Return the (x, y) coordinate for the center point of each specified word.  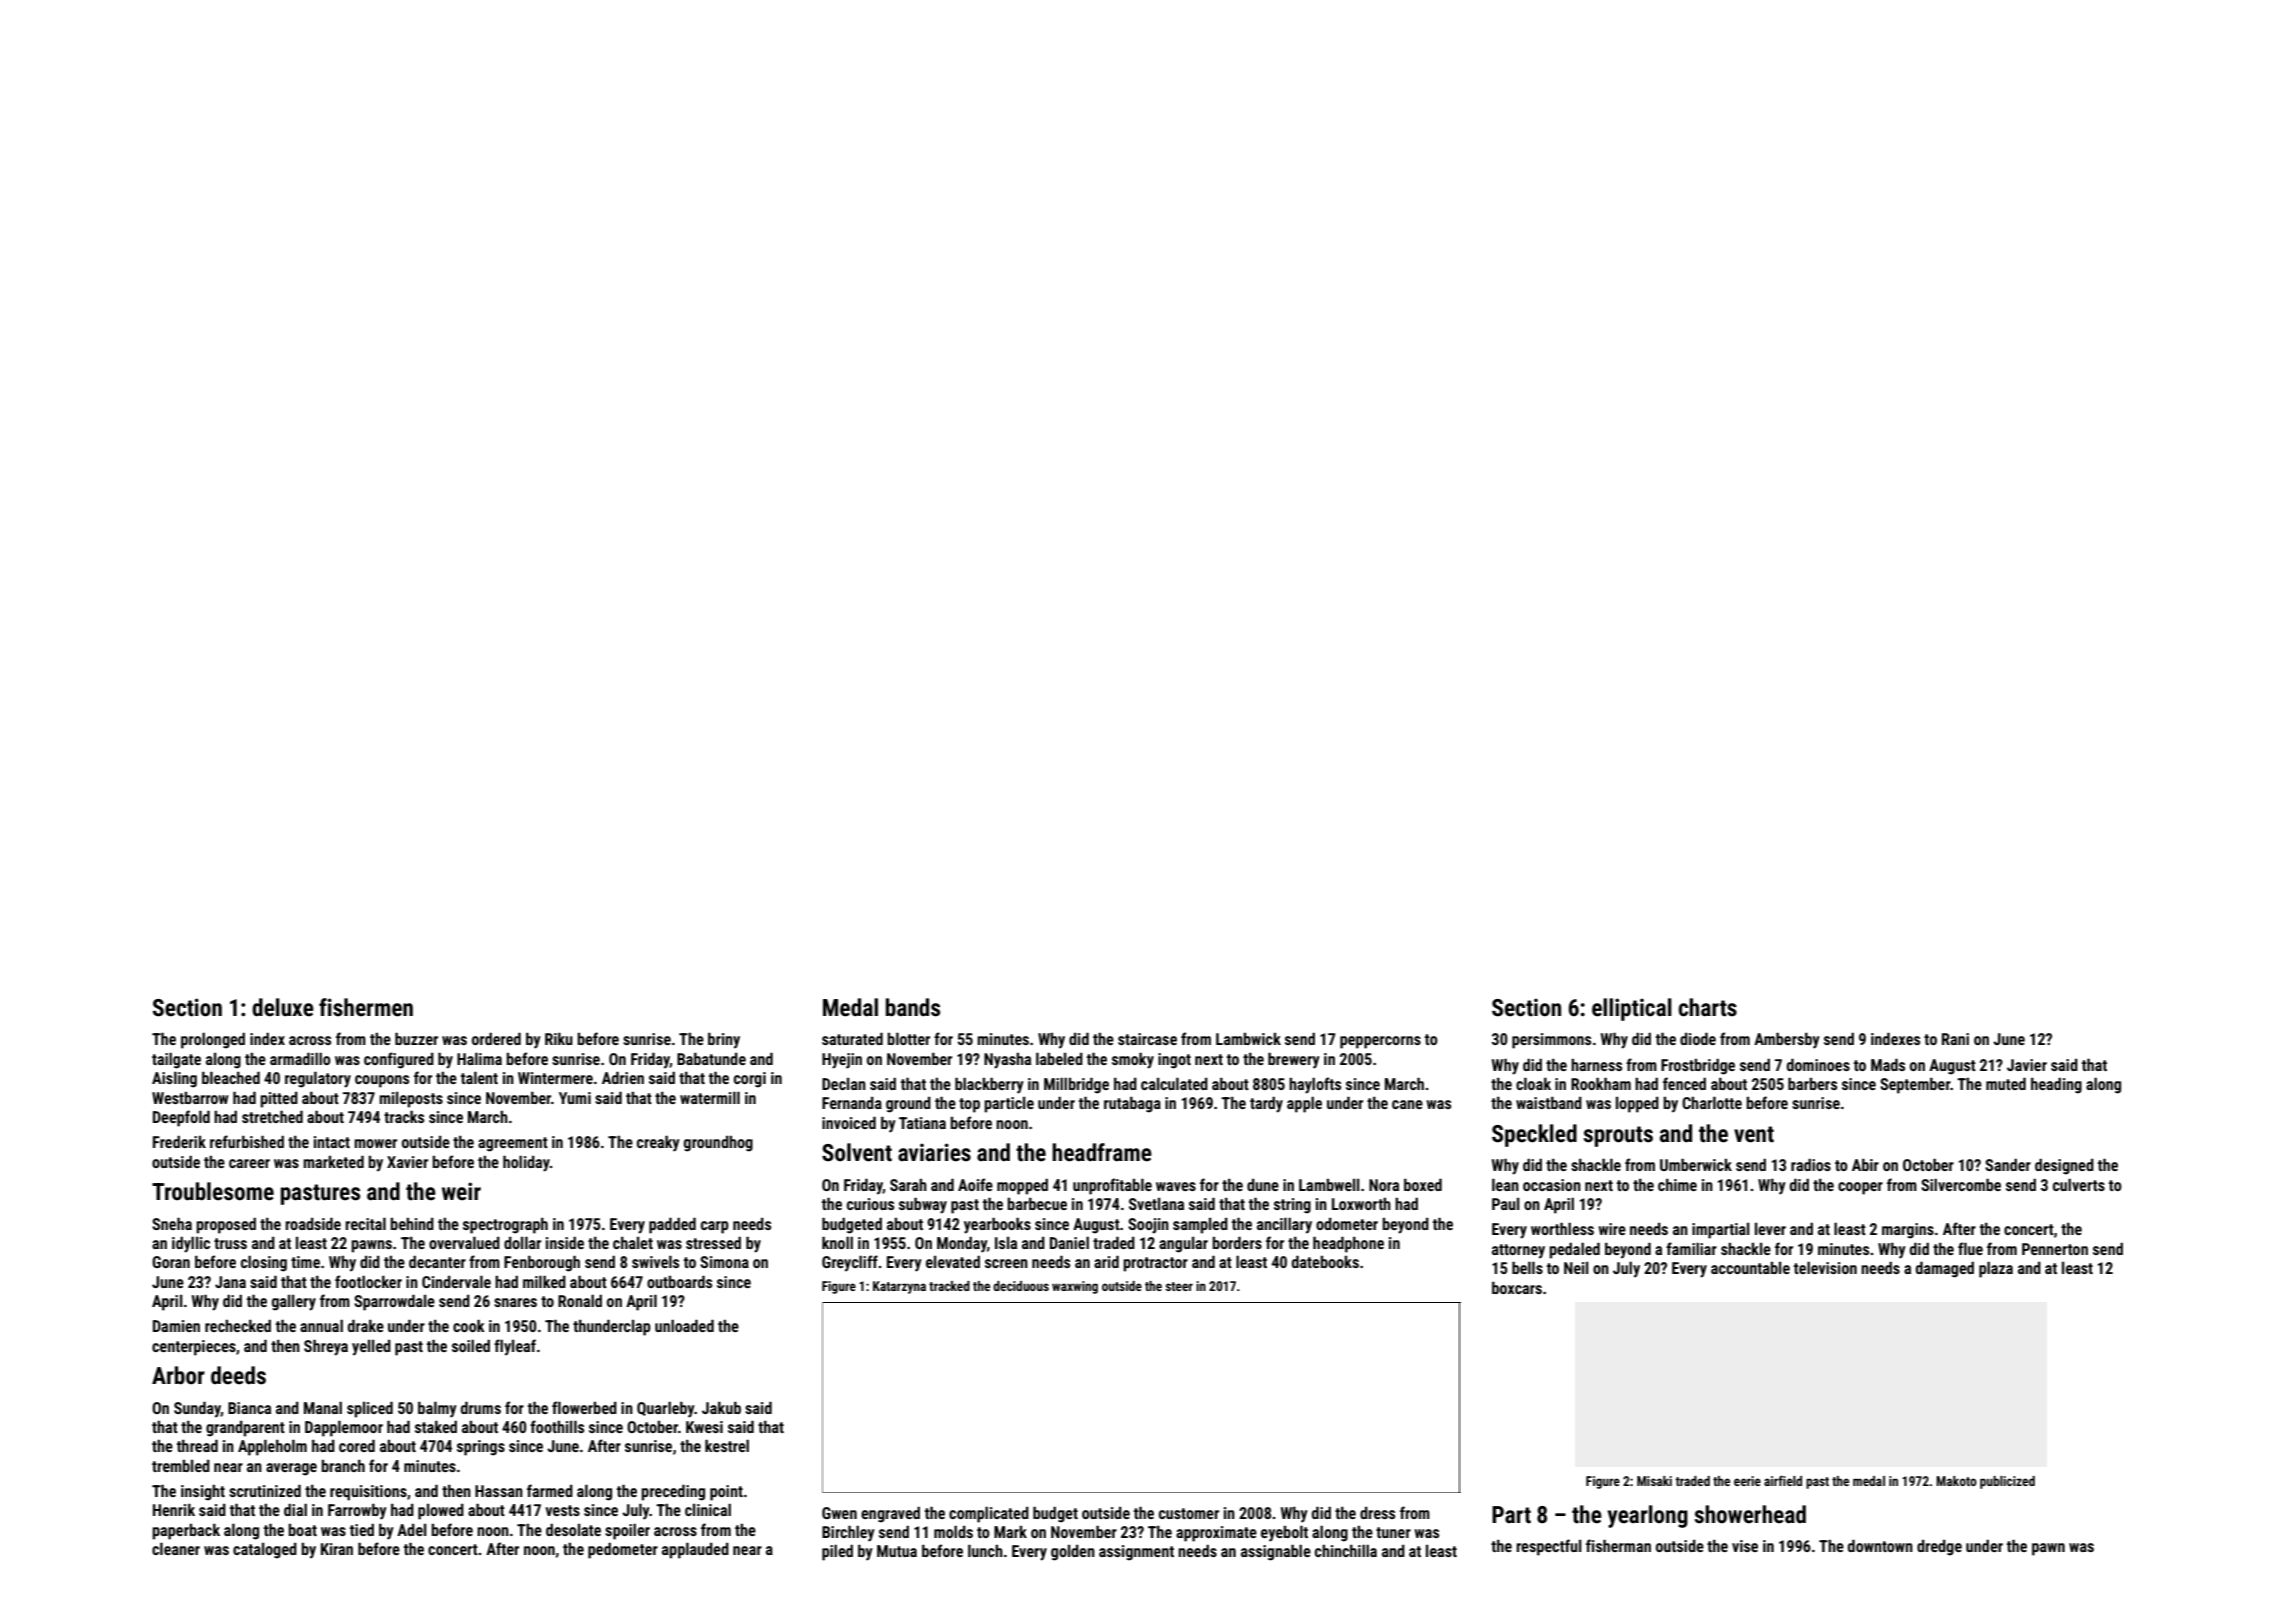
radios (1811, 1165)
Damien (176, 1326)
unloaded (684, 1325)
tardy (1266, 1105)
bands (913, 1007)
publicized (2007, 1482)
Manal (323, 1408)
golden (1073, 1553)
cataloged (265, 1551)
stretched (272, 1116)
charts (1707, 1007)
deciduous (1021, 1286)
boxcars (1517, 1288)
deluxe (283, 1007)
